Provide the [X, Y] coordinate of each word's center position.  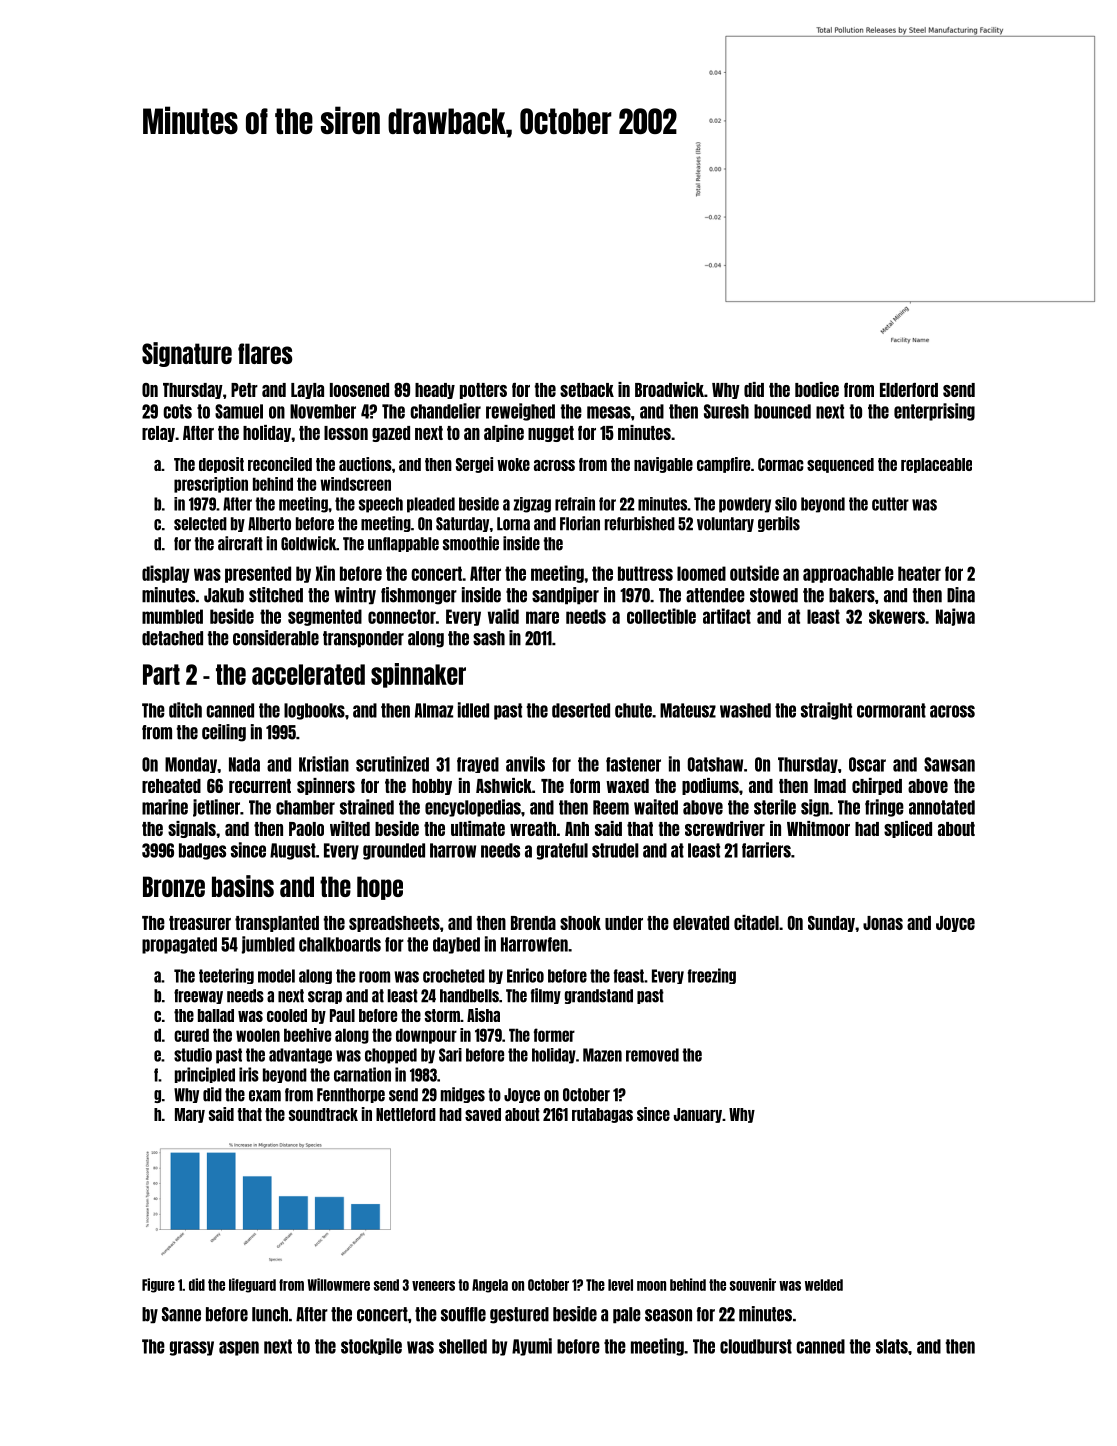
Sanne [181, 1314]
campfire [723, 465]
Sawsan [949, 764]
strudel [615, 850]
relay [158, 434]
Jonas [883, 923]
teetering [226, 976]
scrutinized [392, 764]
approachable [848, 574]
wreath [533, 829]
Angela [490, 1286]
